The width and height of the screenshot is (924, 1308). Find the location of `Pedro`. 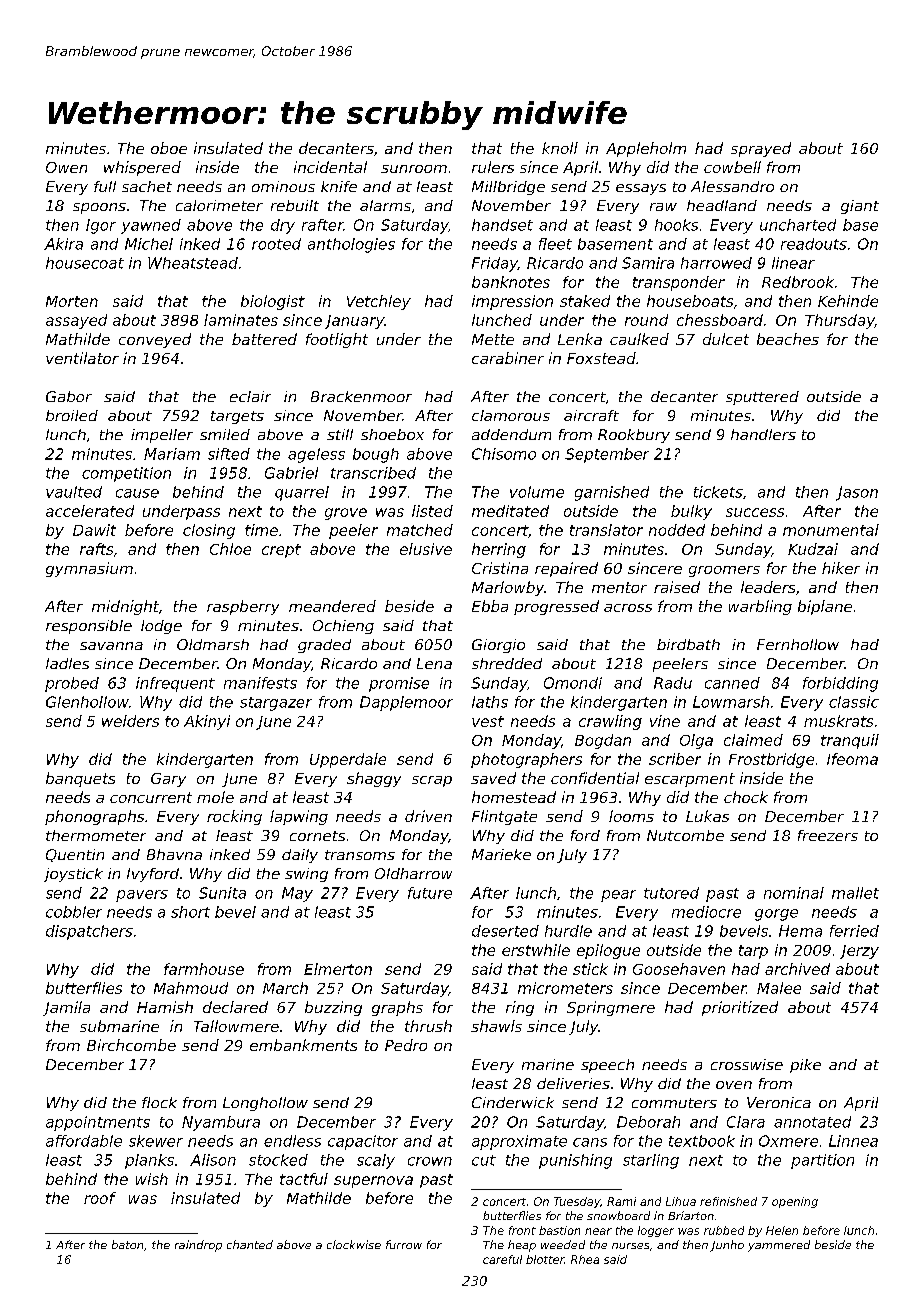

Pedro is located at coordinates (406, 1045).
